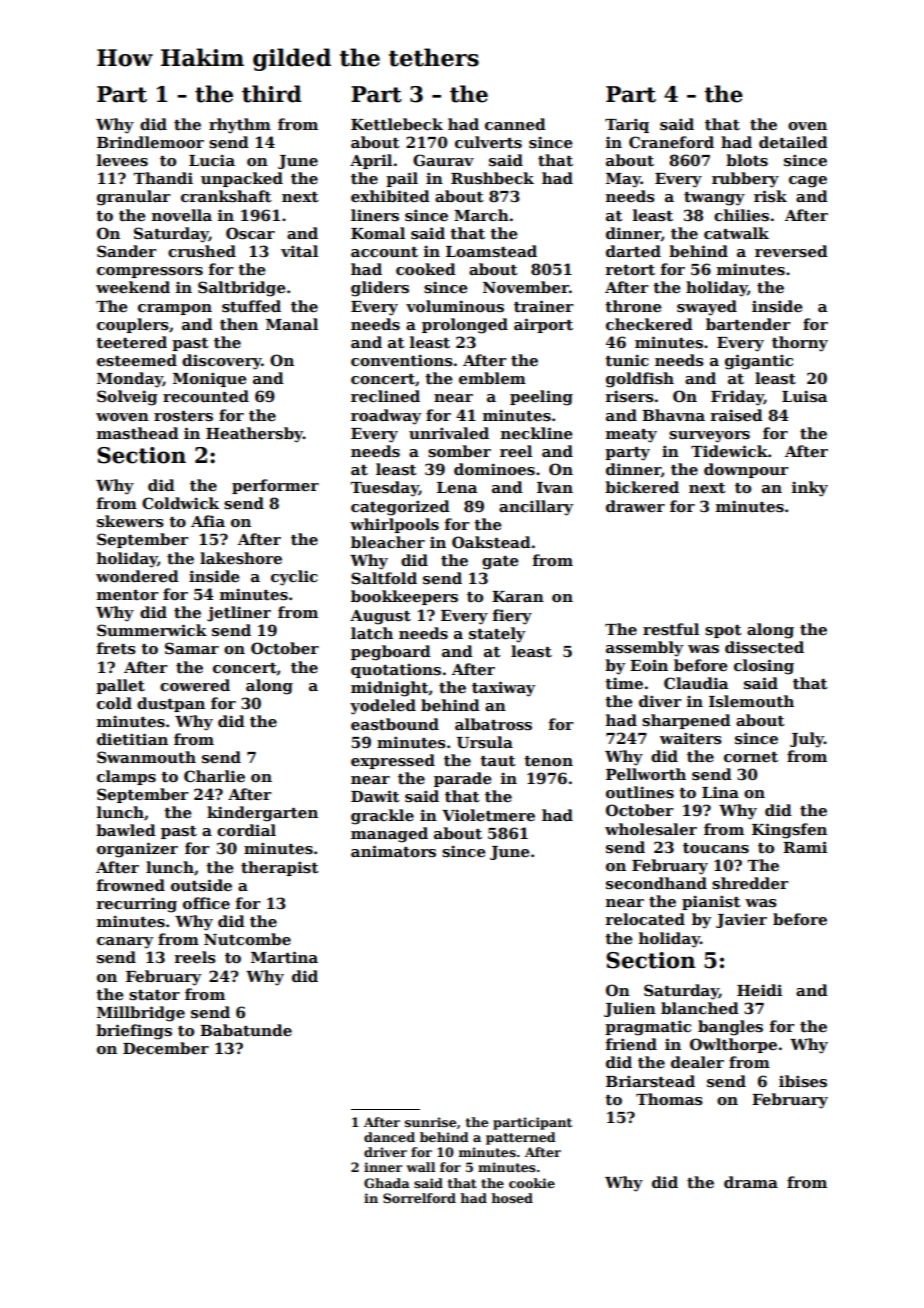  Describe the element at coordinates (175, 309) in the screenshot. I see `crampon` at that location.
